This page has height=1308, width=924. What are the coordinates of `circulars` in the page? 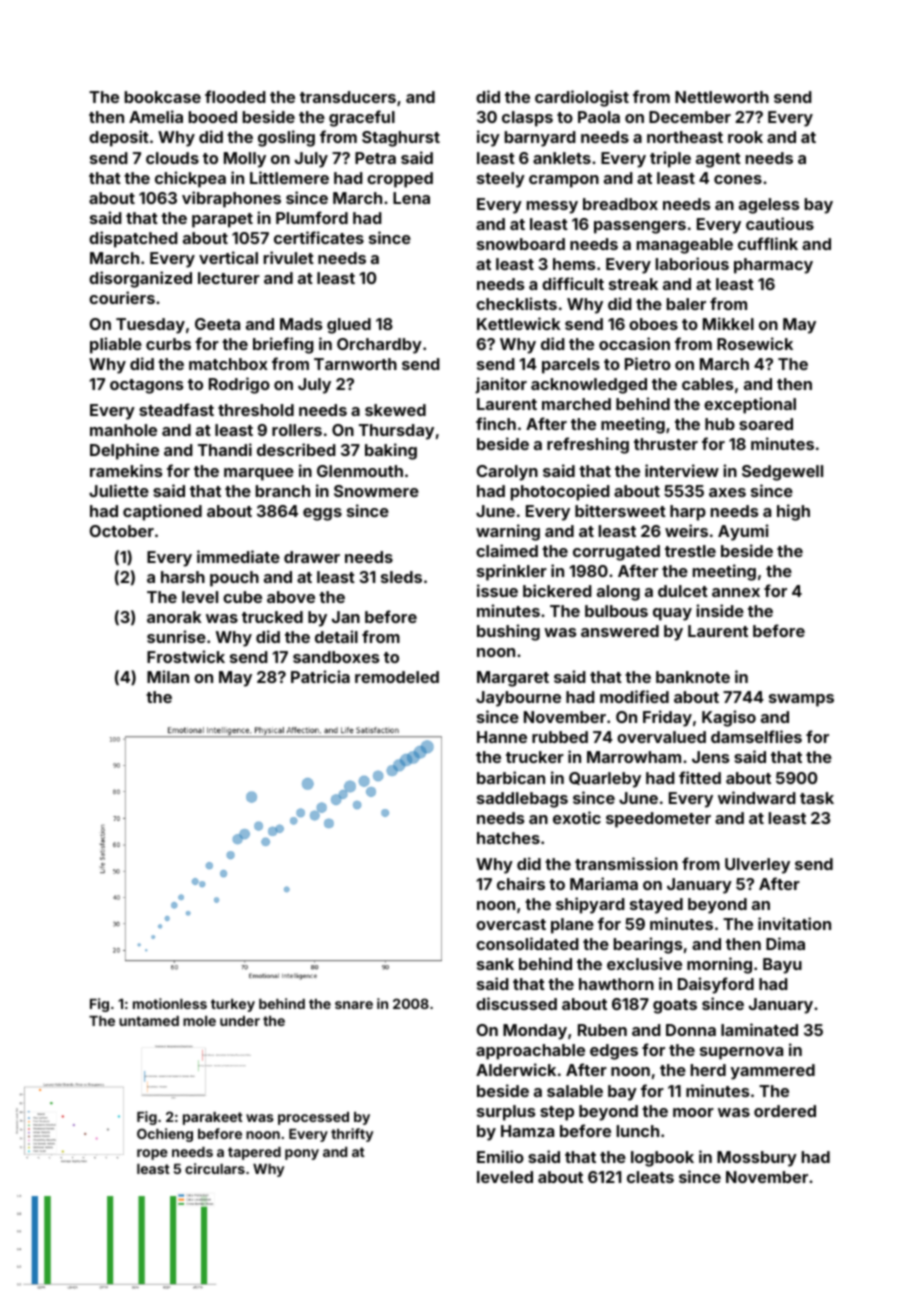 It's located at (215, 1168).
